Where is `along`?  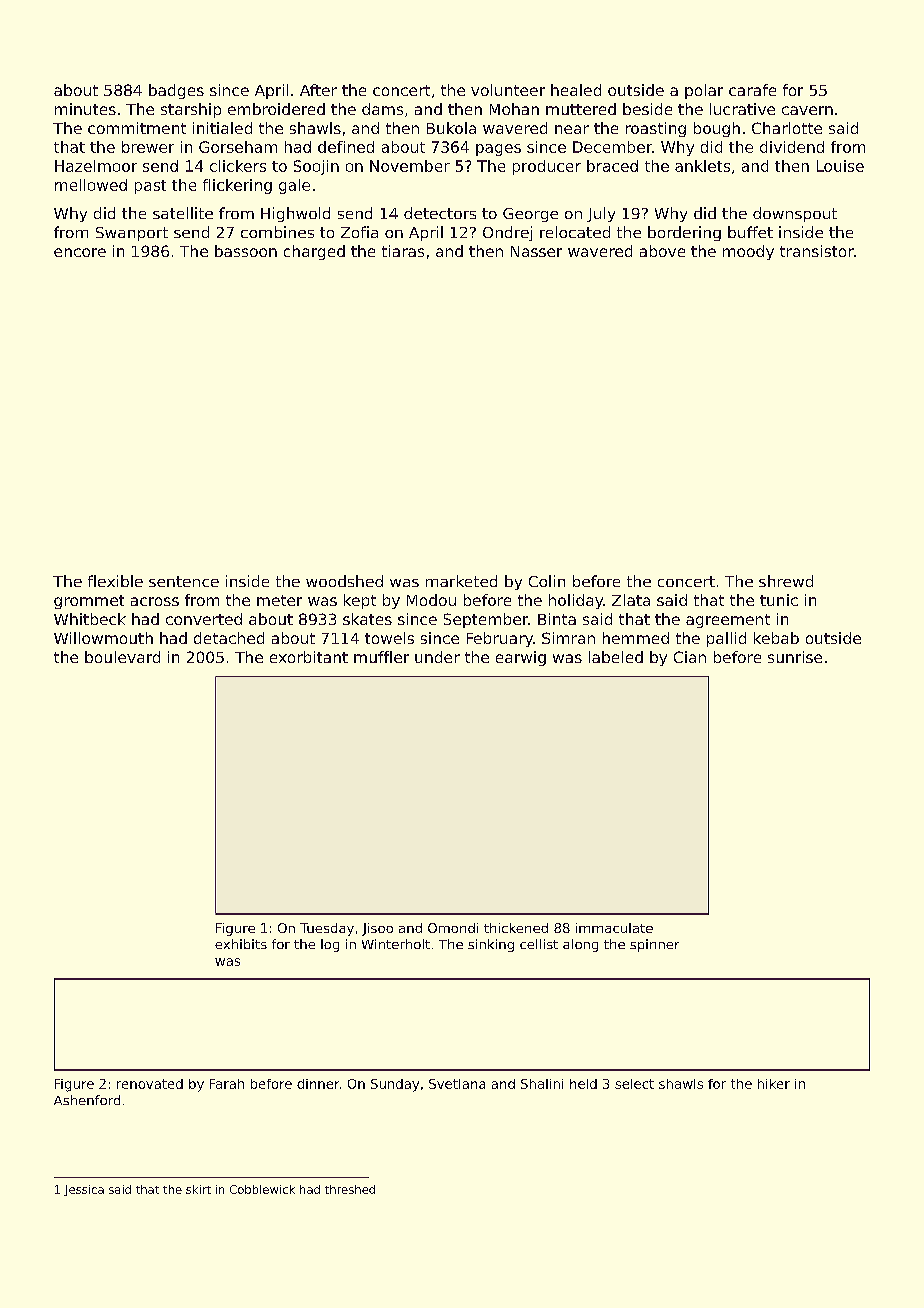 along is located at coordinates (580, 945).
